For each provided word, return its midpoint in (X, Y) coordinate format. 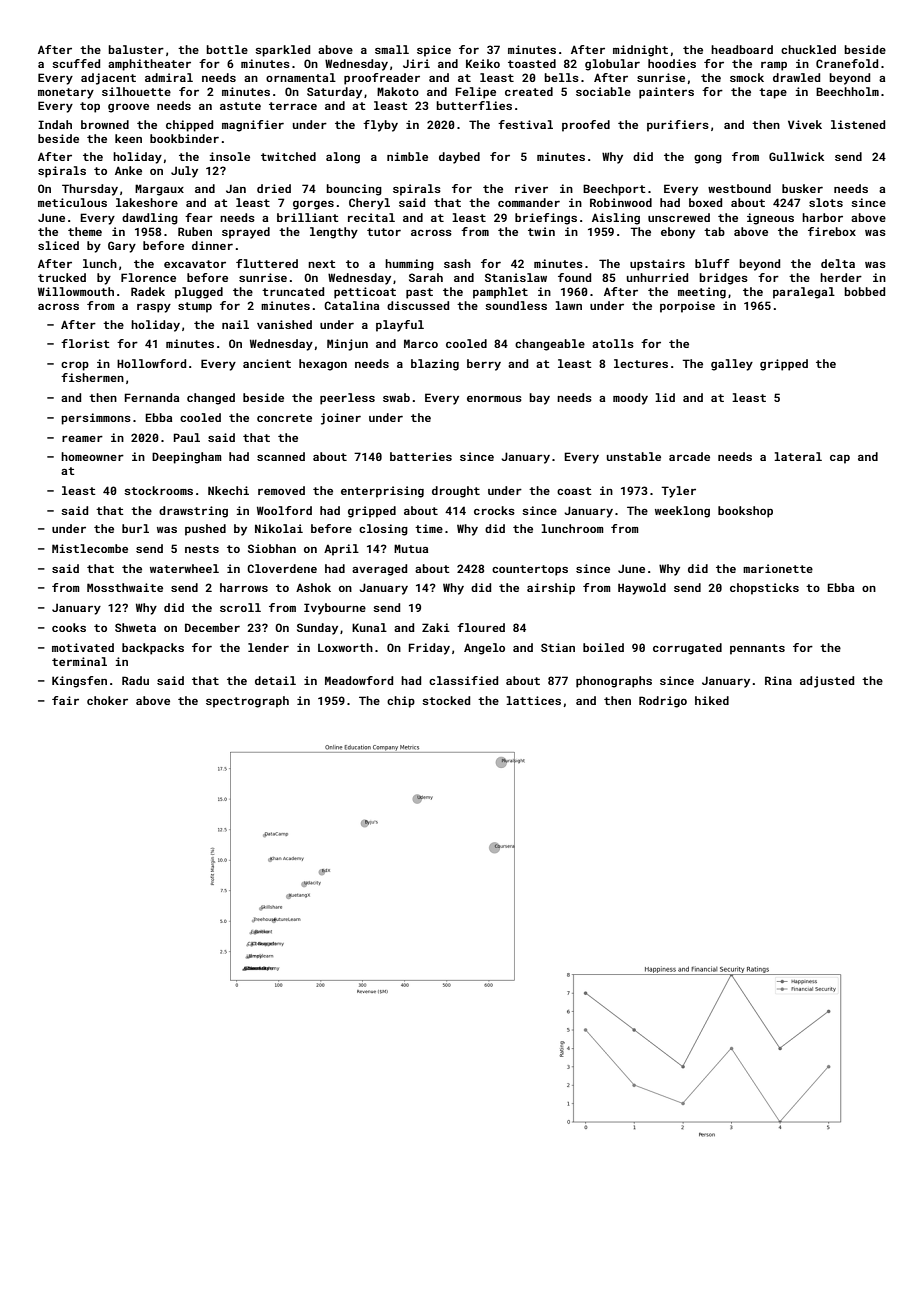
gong (708, 159)
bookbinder (184, 138)
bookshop (745, 512)
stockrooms (158, 490)
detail (275, 680)
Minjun (347, 345)
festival (525, 124)
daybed (459, 158)
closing (383, 530)
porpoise (687, 307)
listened (858, 124)
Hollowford (151, 363)
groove (128, 108)
